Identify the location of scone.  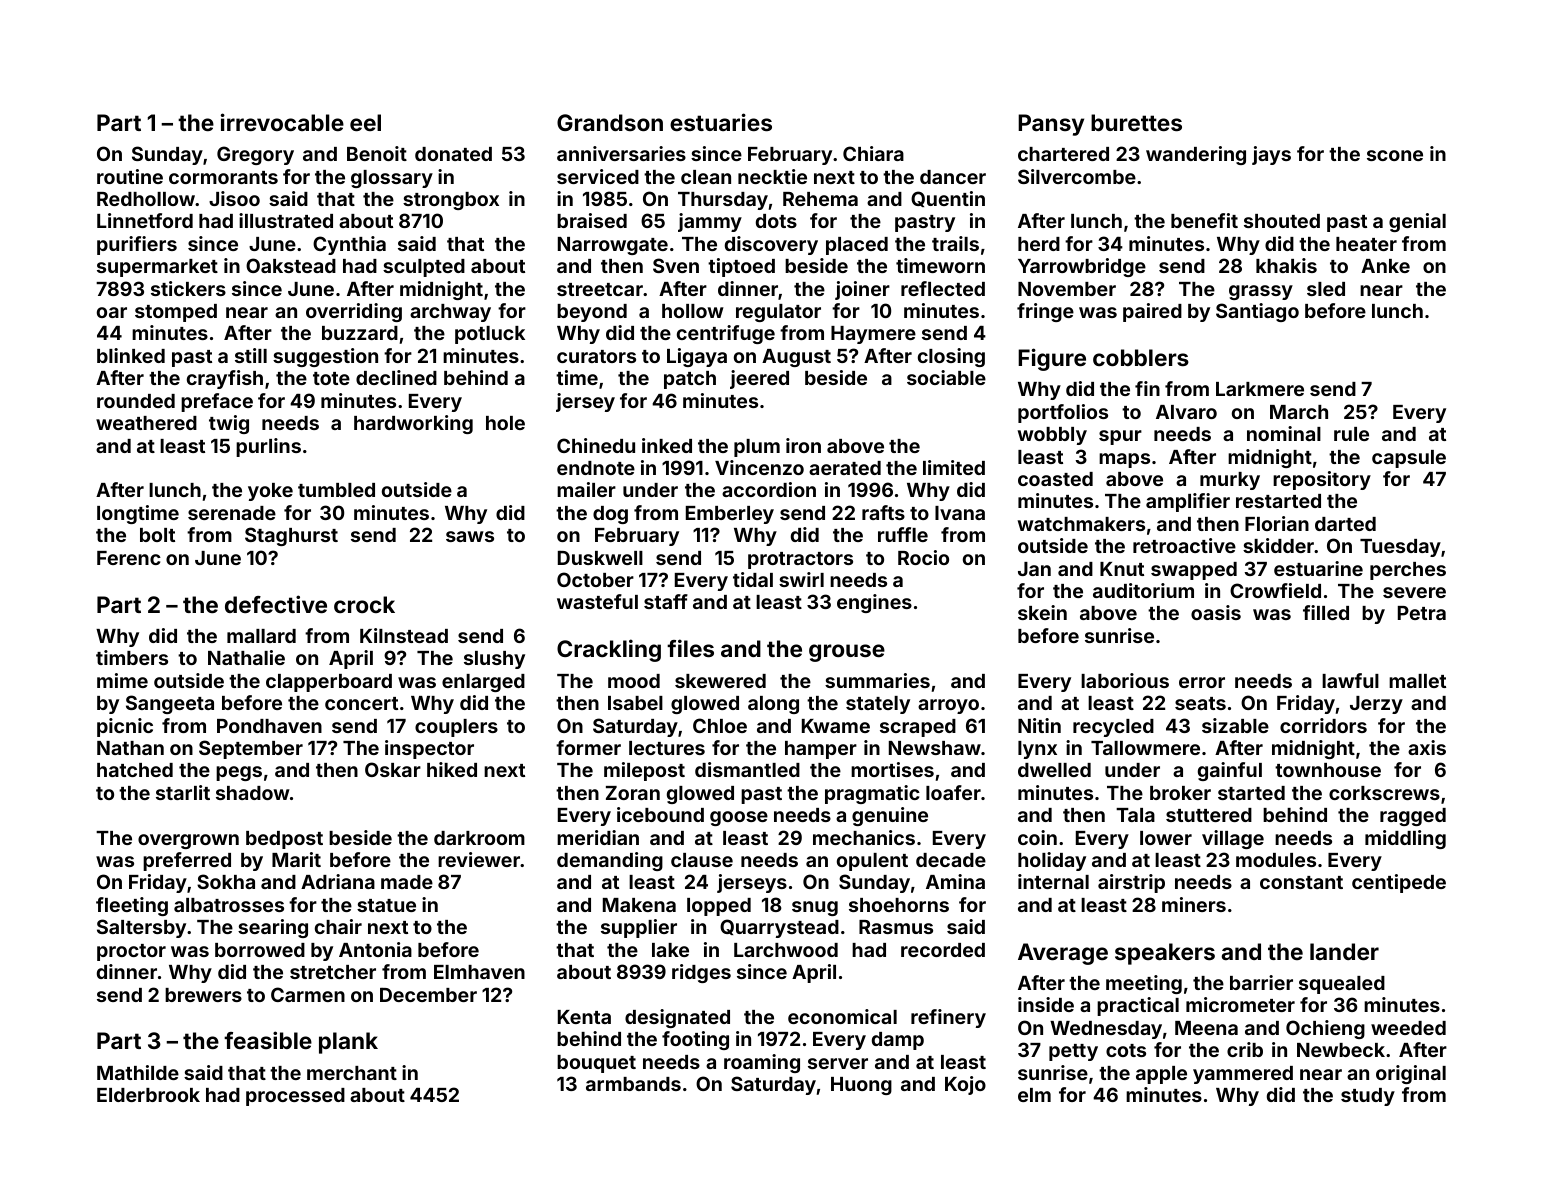
(1395, 155).
